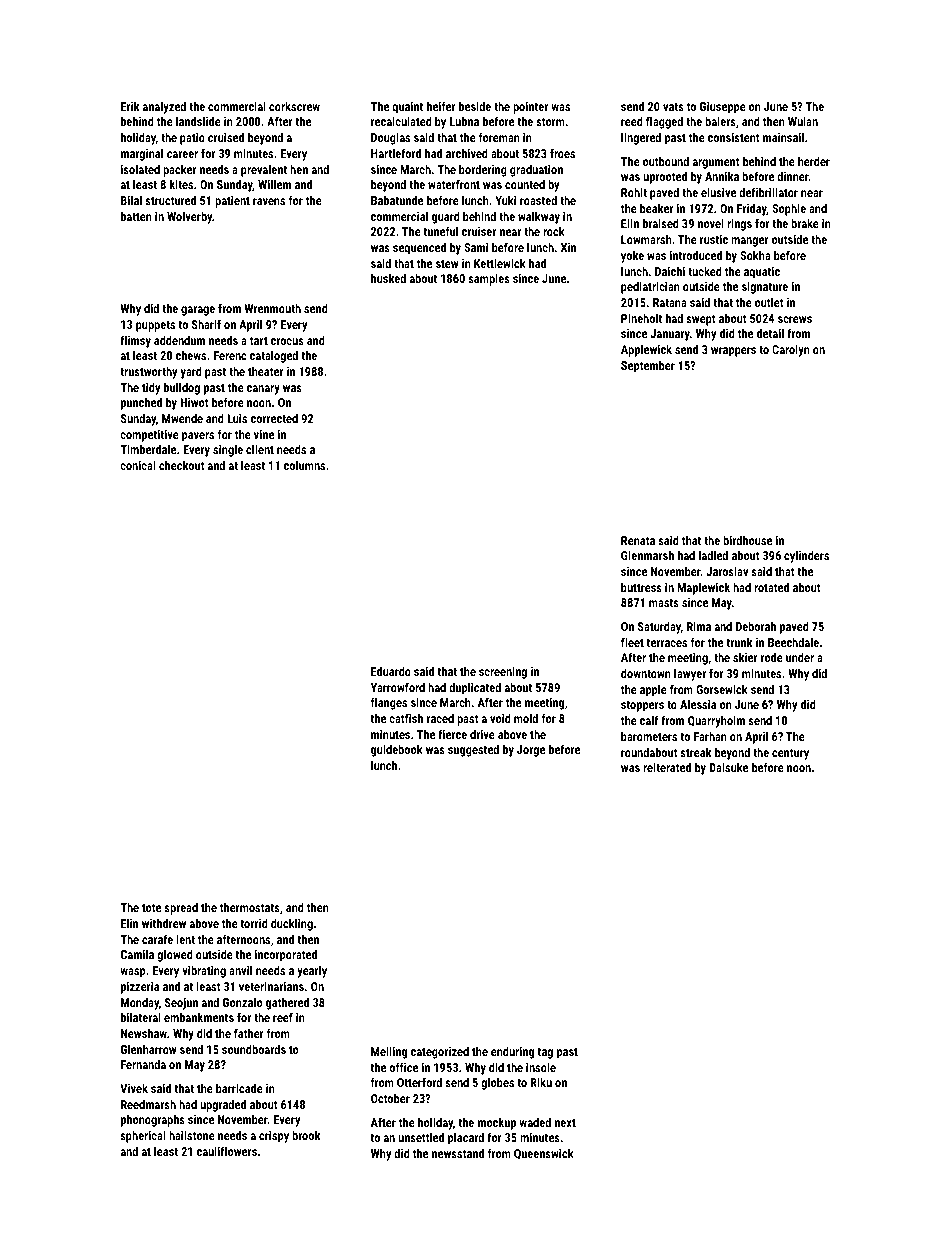 The height and width of the image is (1233, 952). Describe the element at coordinates (769, 302) in the image. I see `outlet` at that location.
